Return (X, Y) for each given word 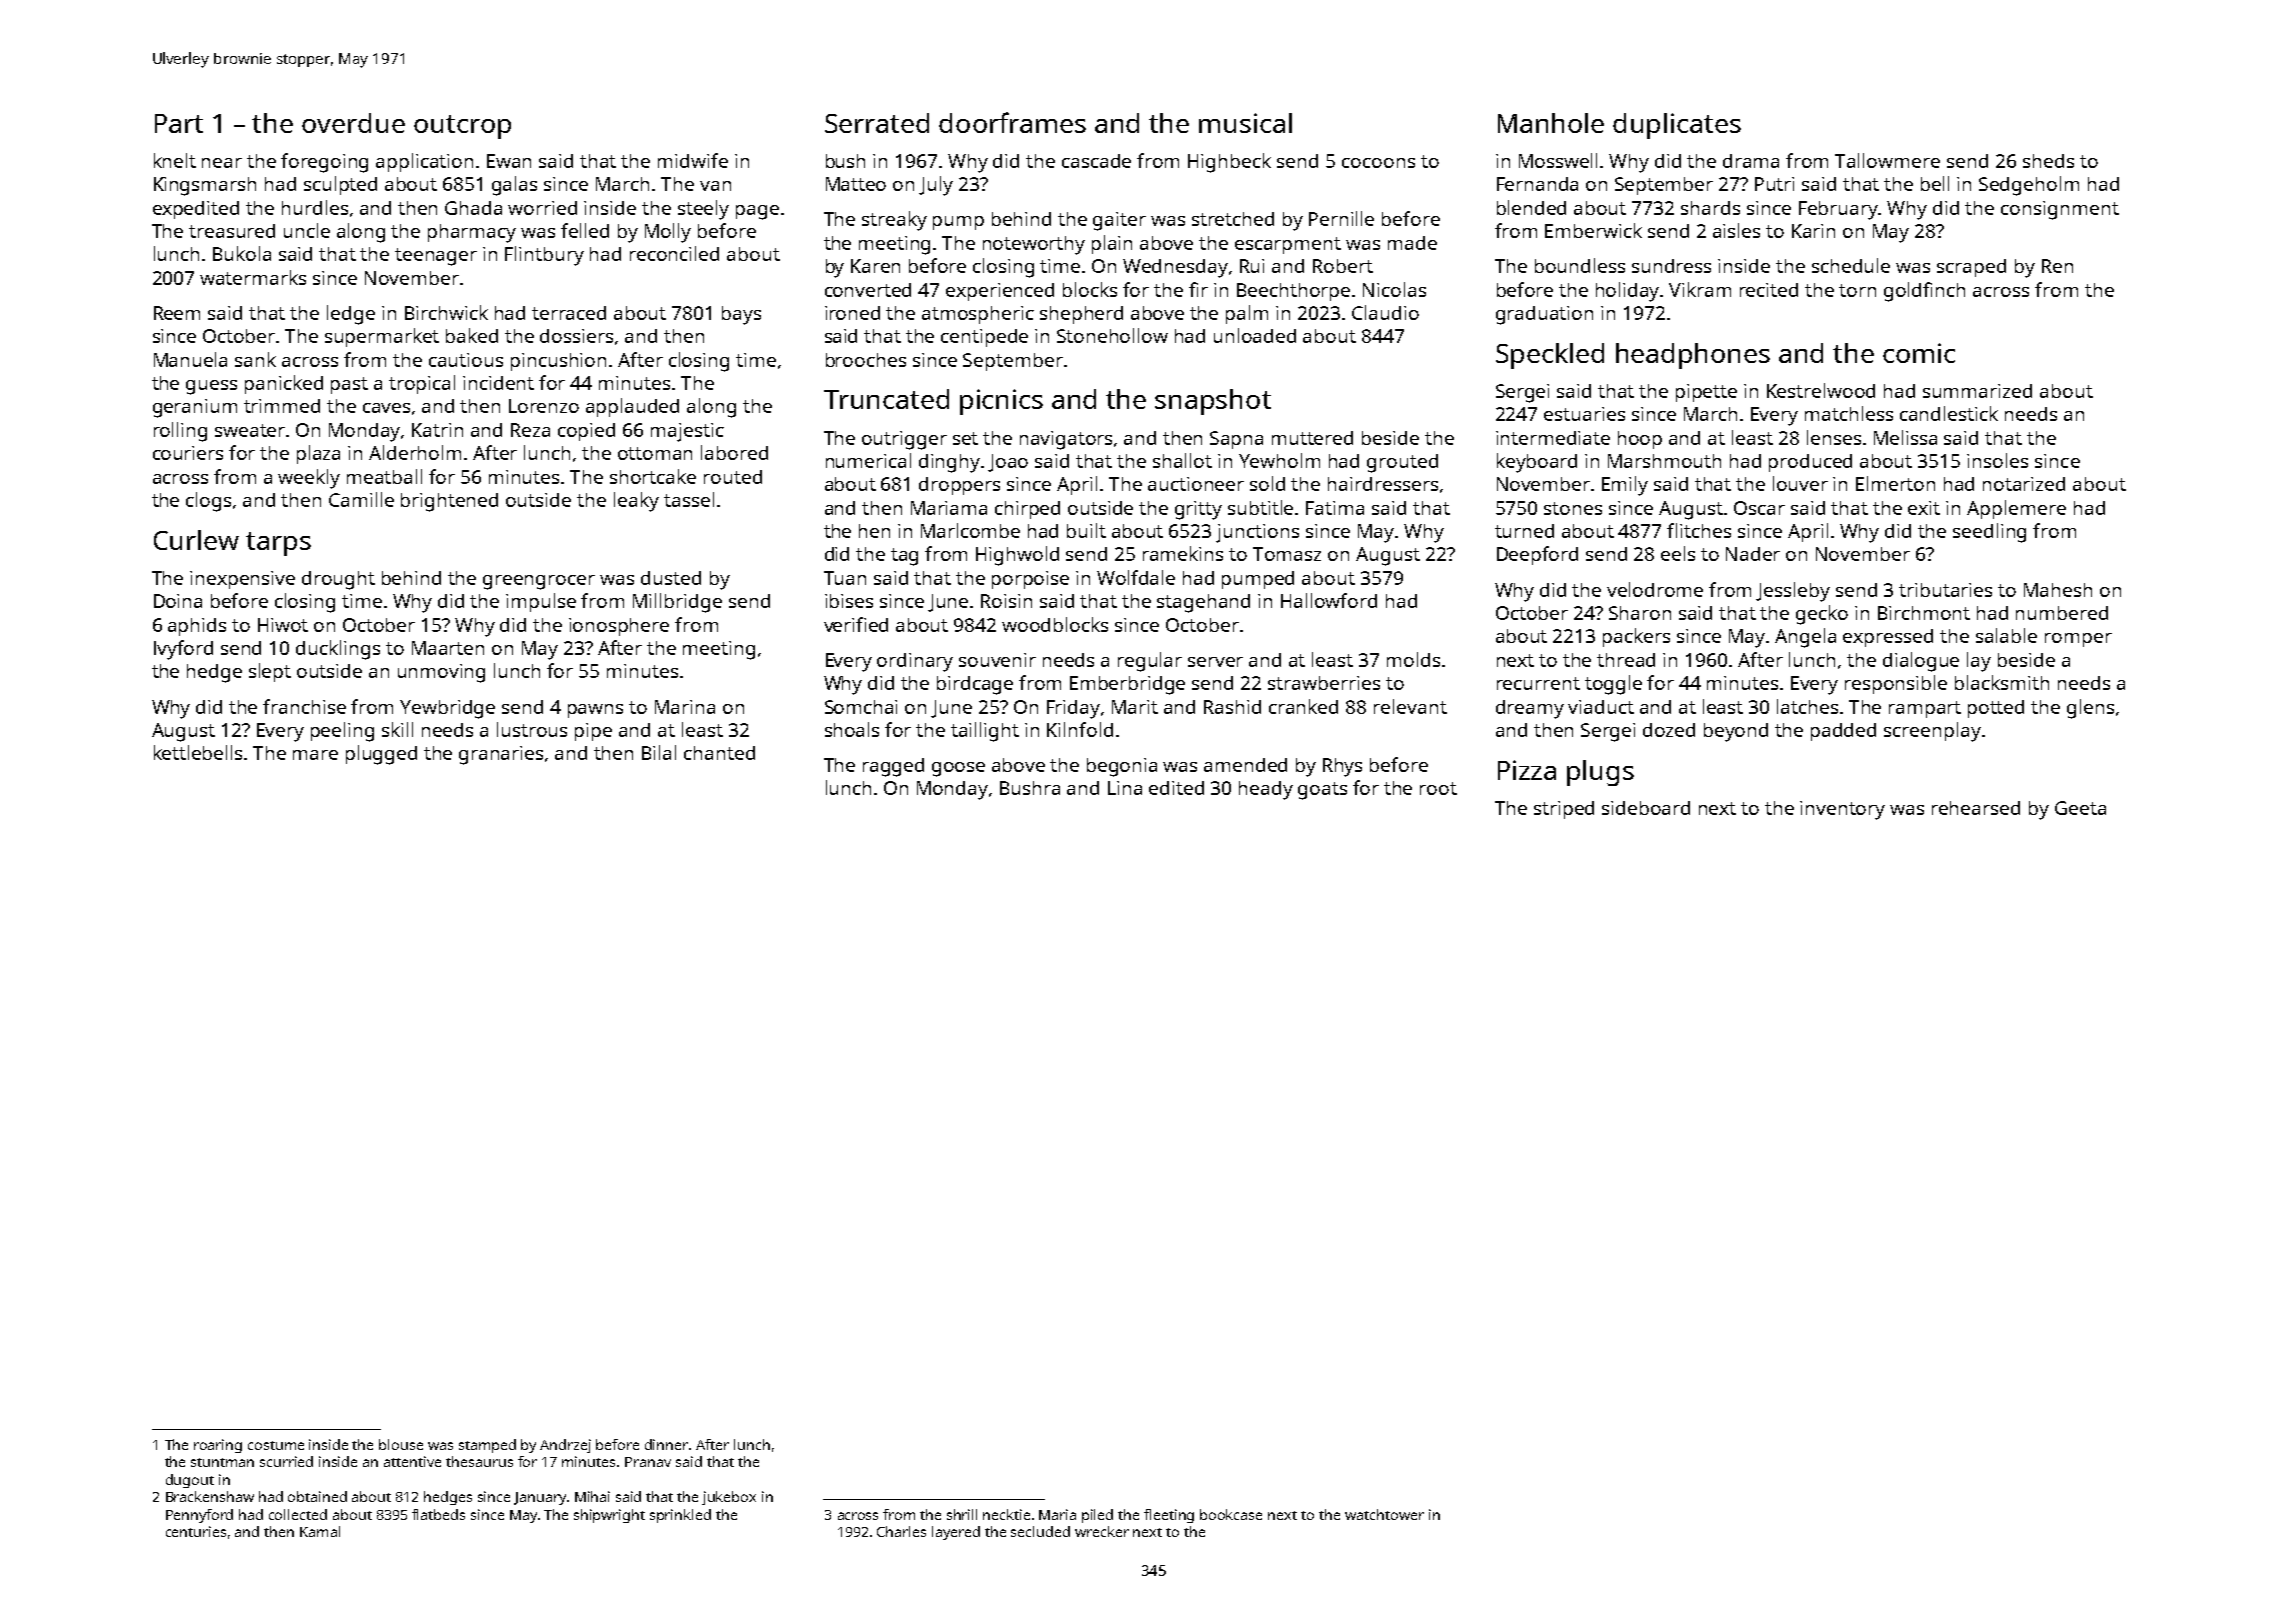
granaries (501, 755)
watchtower (1384, 1514)
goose (958, 769)
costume (276, 1445)
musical (1245, 123)
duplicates (1677, 126)
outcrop (462, 127)
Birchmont (1924, 613)
